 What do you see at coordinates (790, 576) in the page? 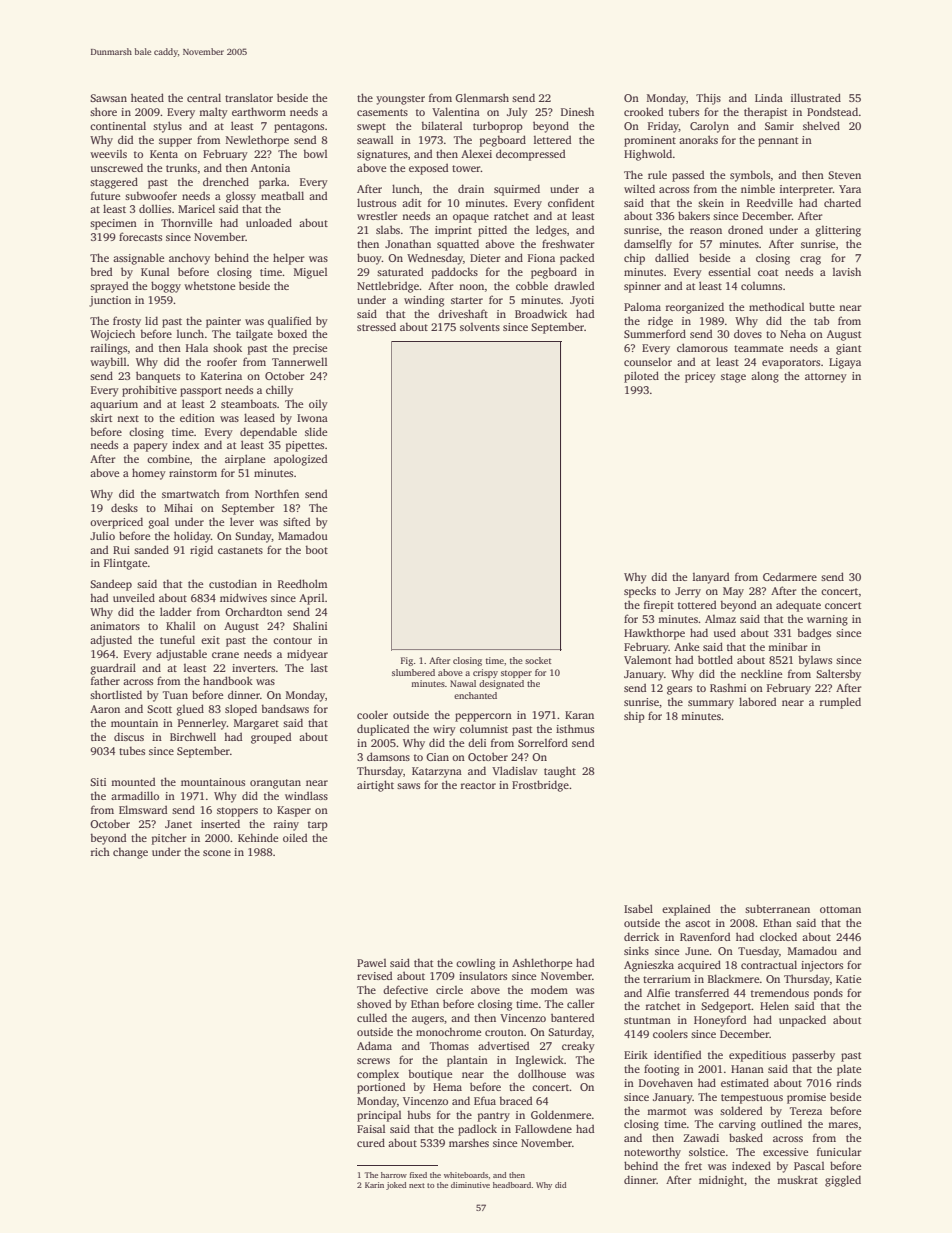
I see `Cedarmere` at bounding box center [790, 576].
